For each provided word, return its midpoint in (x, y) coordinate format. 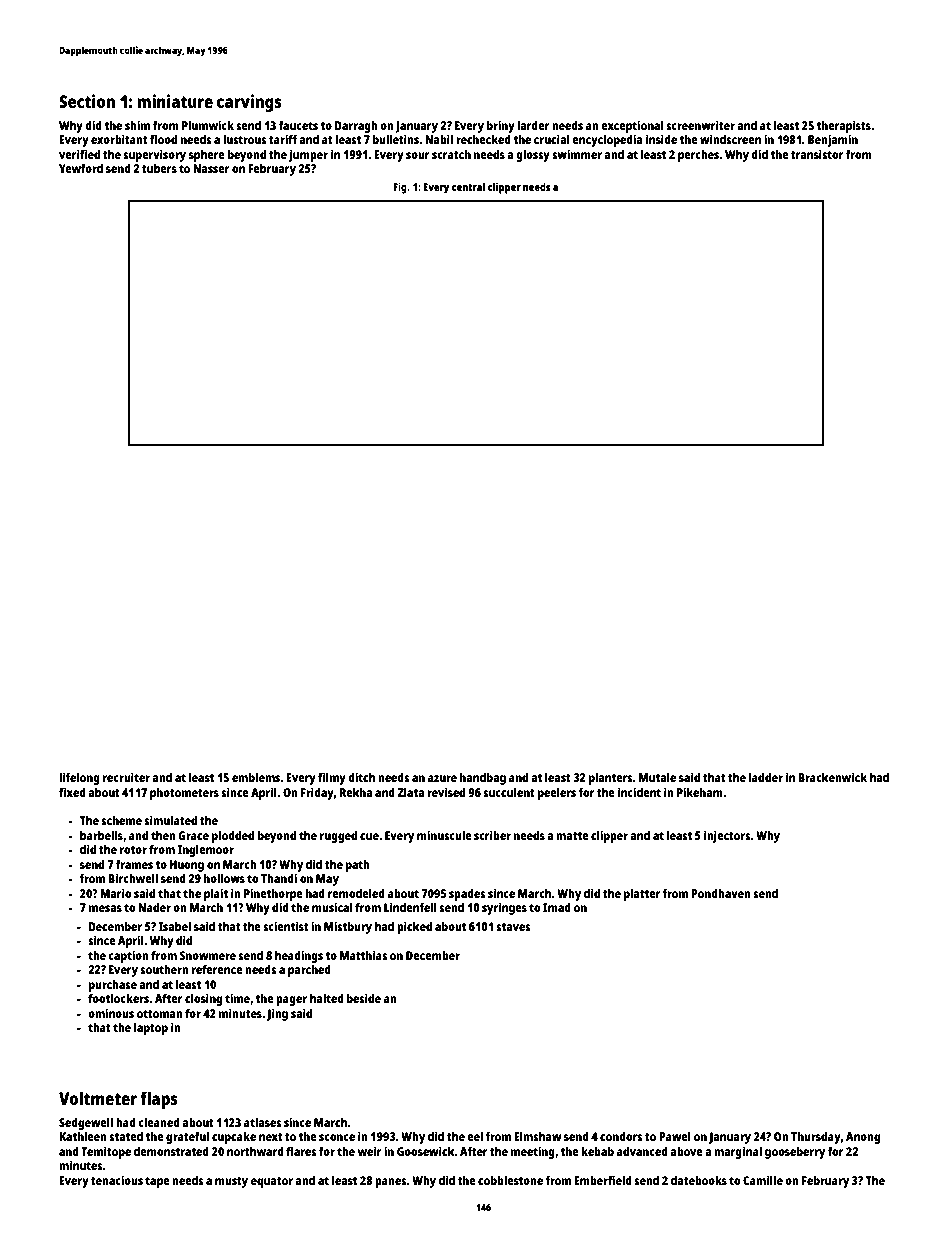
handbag (483, 778)
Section (87, 101)
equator (272, 1182)
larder (533, 125)
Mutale (657, 777)
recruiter (126, 777)
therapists (843, 126)
